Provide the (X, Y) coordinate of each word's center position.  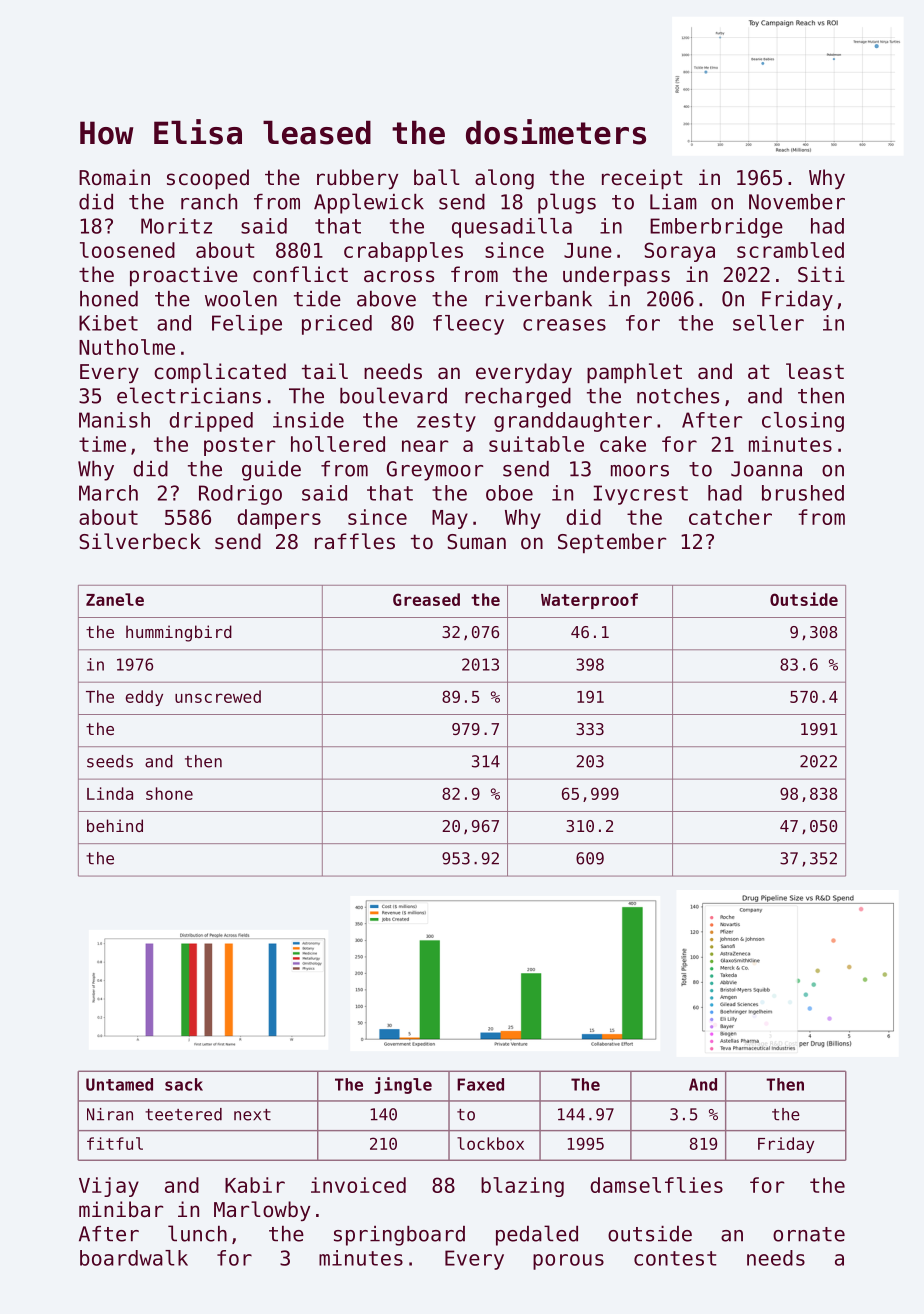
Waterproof (589, 601)
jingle (403, 1085)
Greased (426, 599)
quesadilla (512, 228)
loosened (127, 250)
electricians (189, 395)
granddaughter (573, 422)
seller (768, 323)
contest (675, 1258)
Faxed (480, 1084)
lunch (197, 1233)
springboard (399, 1236)
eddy (144, 698)
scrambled (790, 250)
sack (184, 1084)
